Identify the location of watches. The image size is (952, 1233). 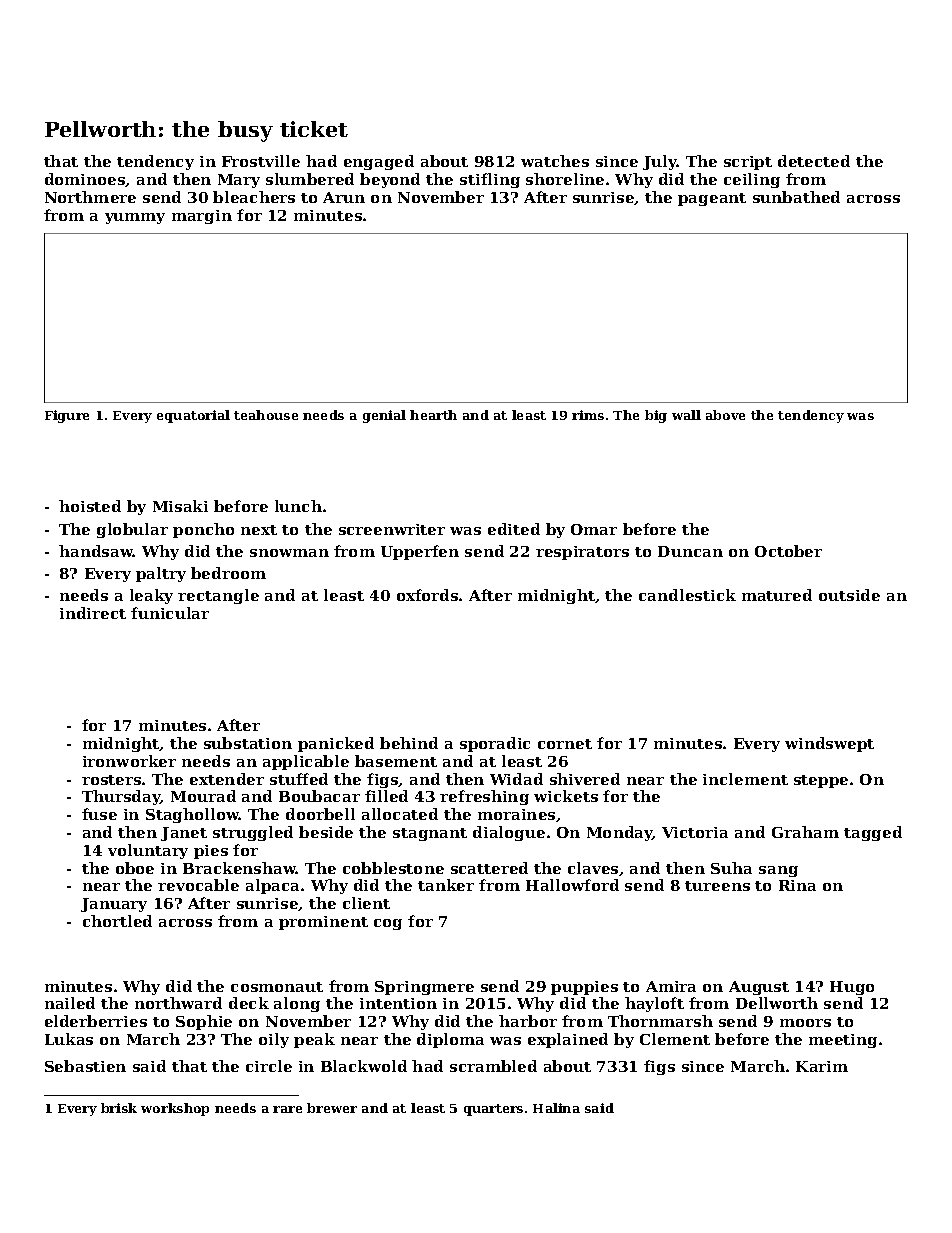
(555, 161).
